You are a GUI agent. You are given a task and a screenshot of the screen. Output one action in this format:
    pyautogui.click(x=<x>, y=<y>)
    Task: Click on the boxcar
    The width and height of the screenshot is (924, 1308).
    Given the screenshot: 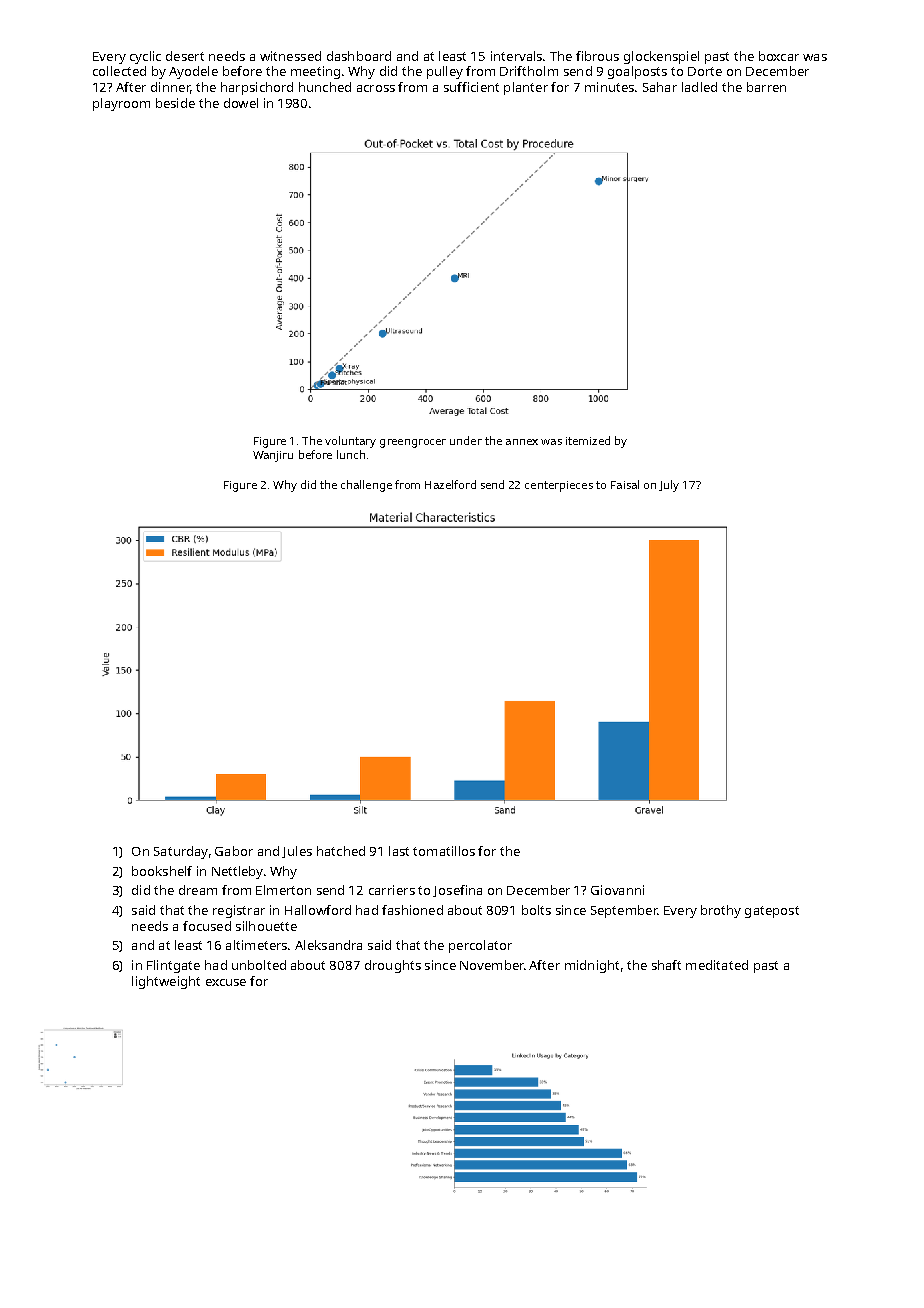 What is the action you would take?
    pyautogui.click(x=779, y=56)
